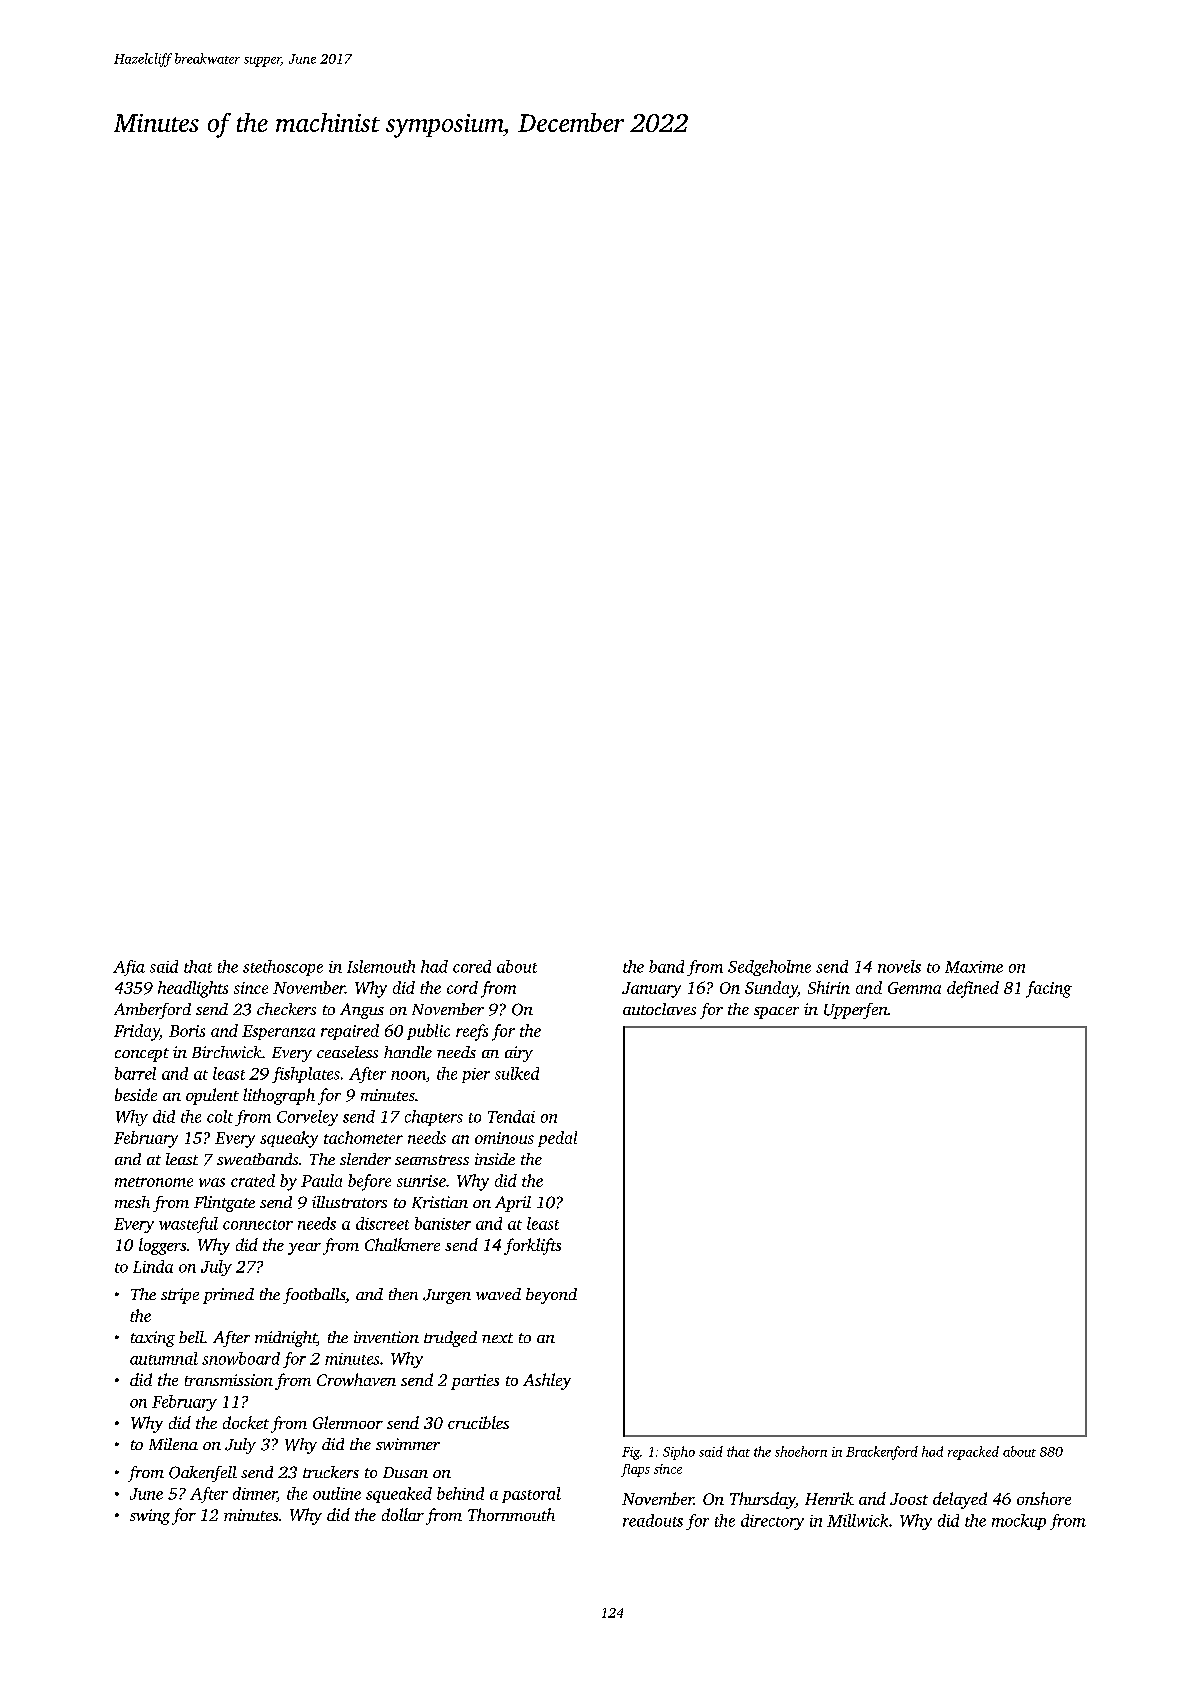 The image size is (1201, 1698). Describe the element at coordinates (1049, 989) in the page. I see `facing` at that location.
